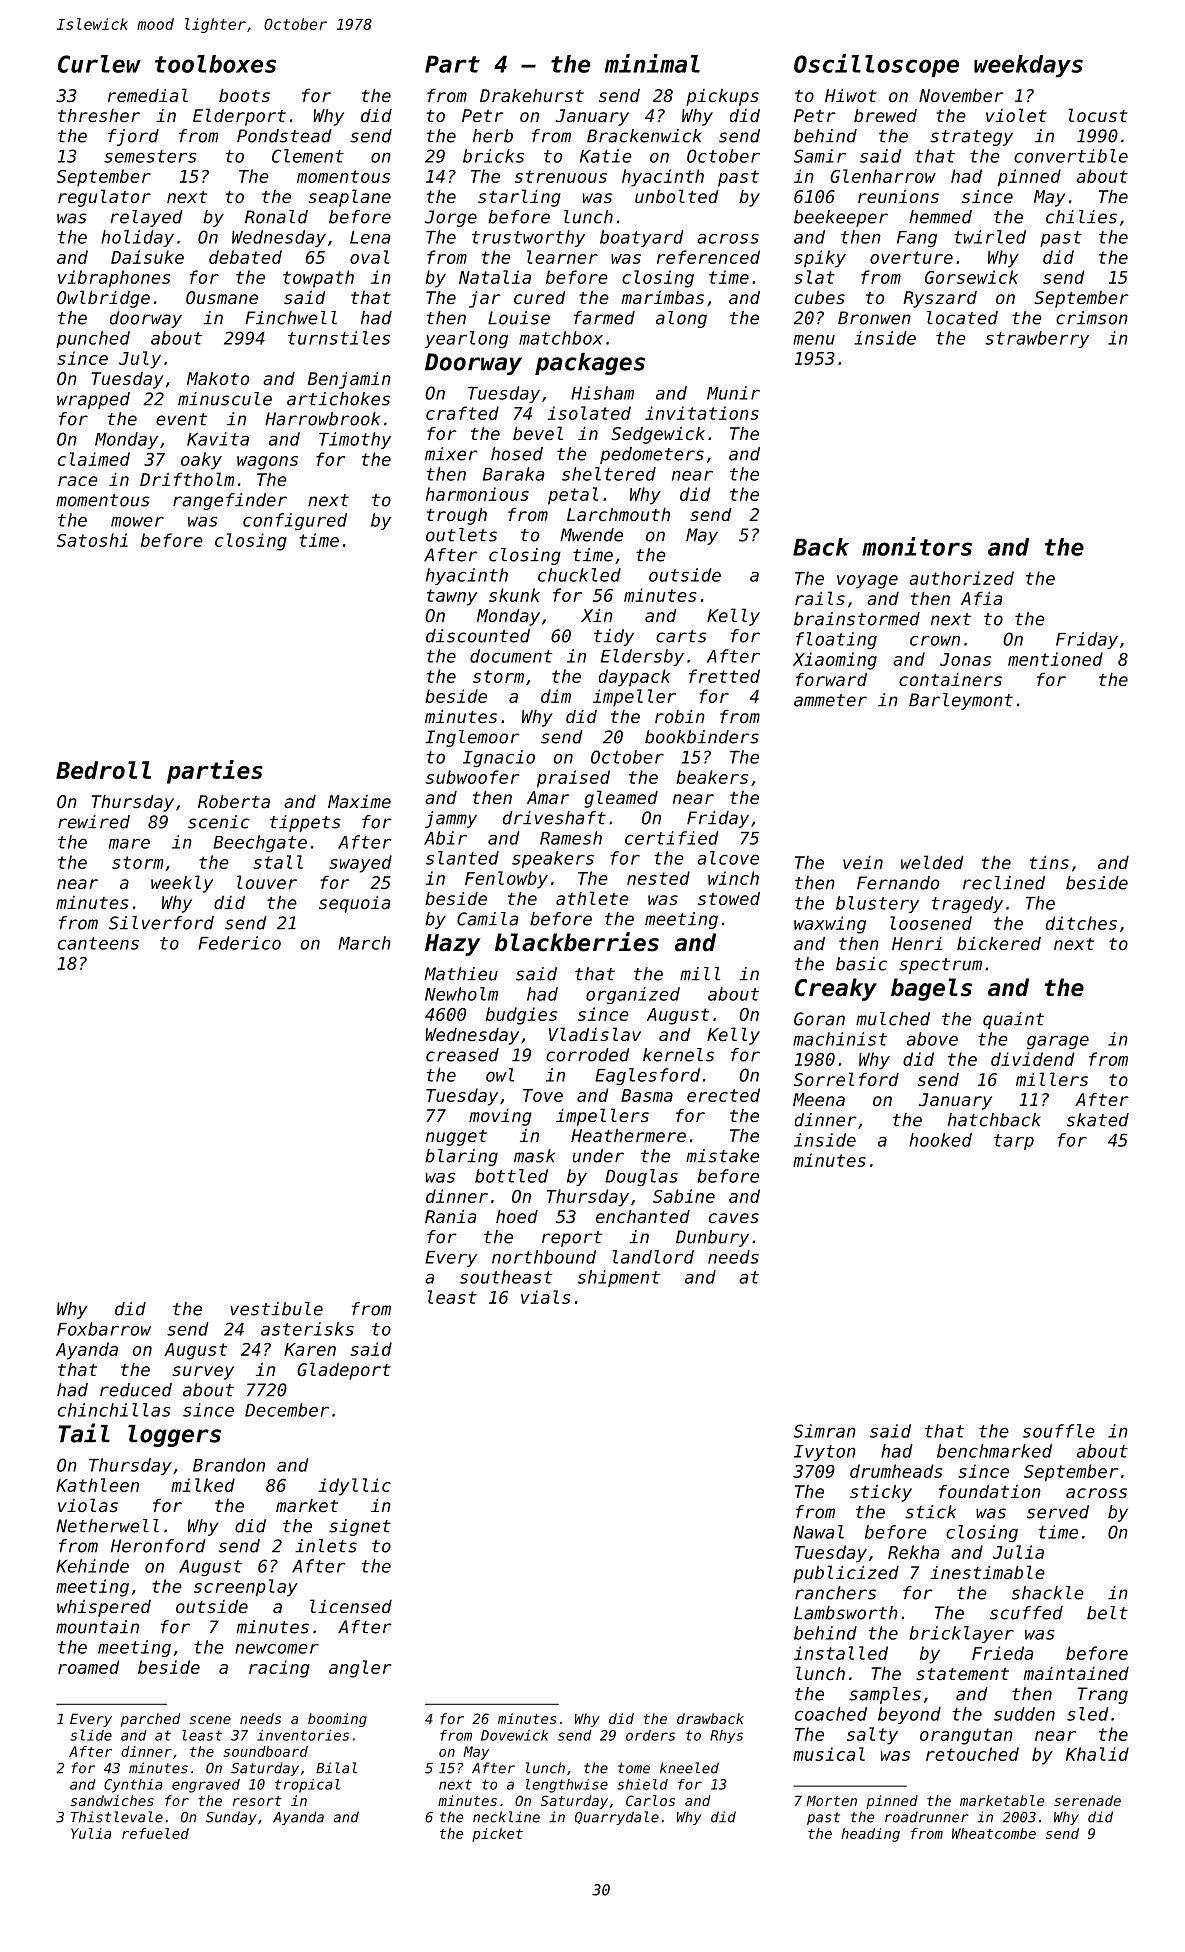  What do you see at coordinates (187, 479) in the document?
I see `Driftholm` at bounding box center [187, 479].
